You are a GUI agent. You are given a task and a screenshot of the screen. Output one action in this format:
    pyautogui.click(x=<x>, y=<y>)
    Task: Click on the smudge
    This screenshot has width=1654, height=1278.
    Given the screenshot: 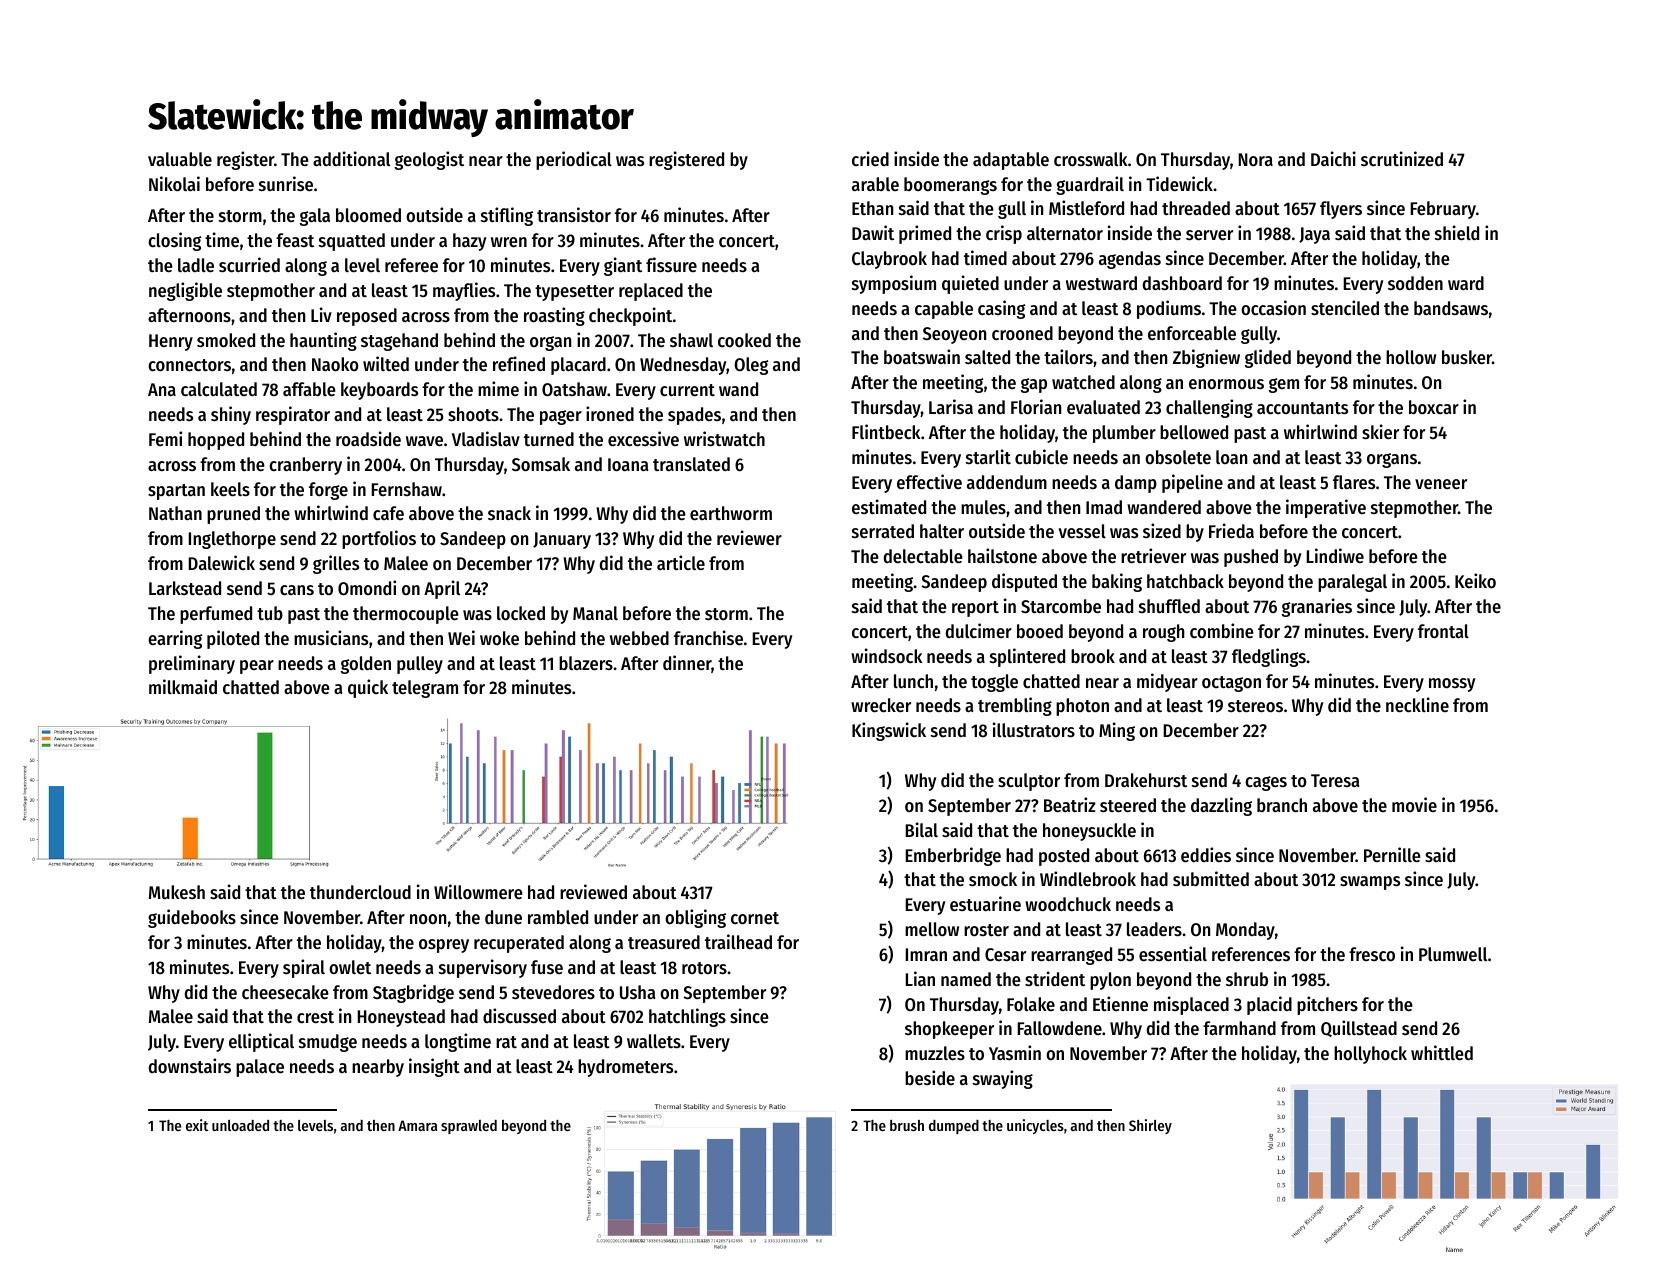 What is the action you would take?
    pyautogui.click(x=328, y=1043)
